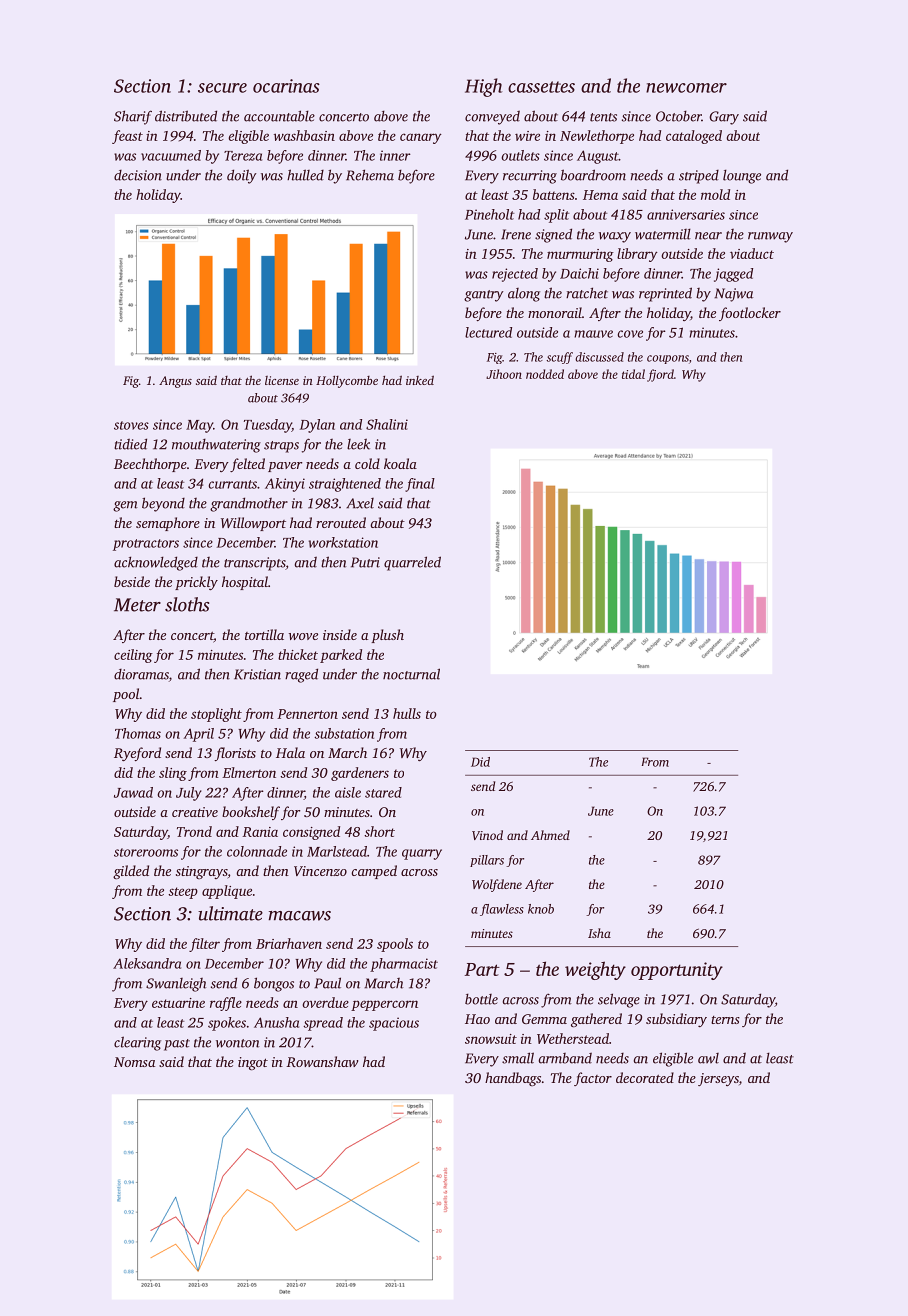  What do you see at coordinates (141, 675) in the image?
I see `dioramas` at bounding box center [141, 675].
